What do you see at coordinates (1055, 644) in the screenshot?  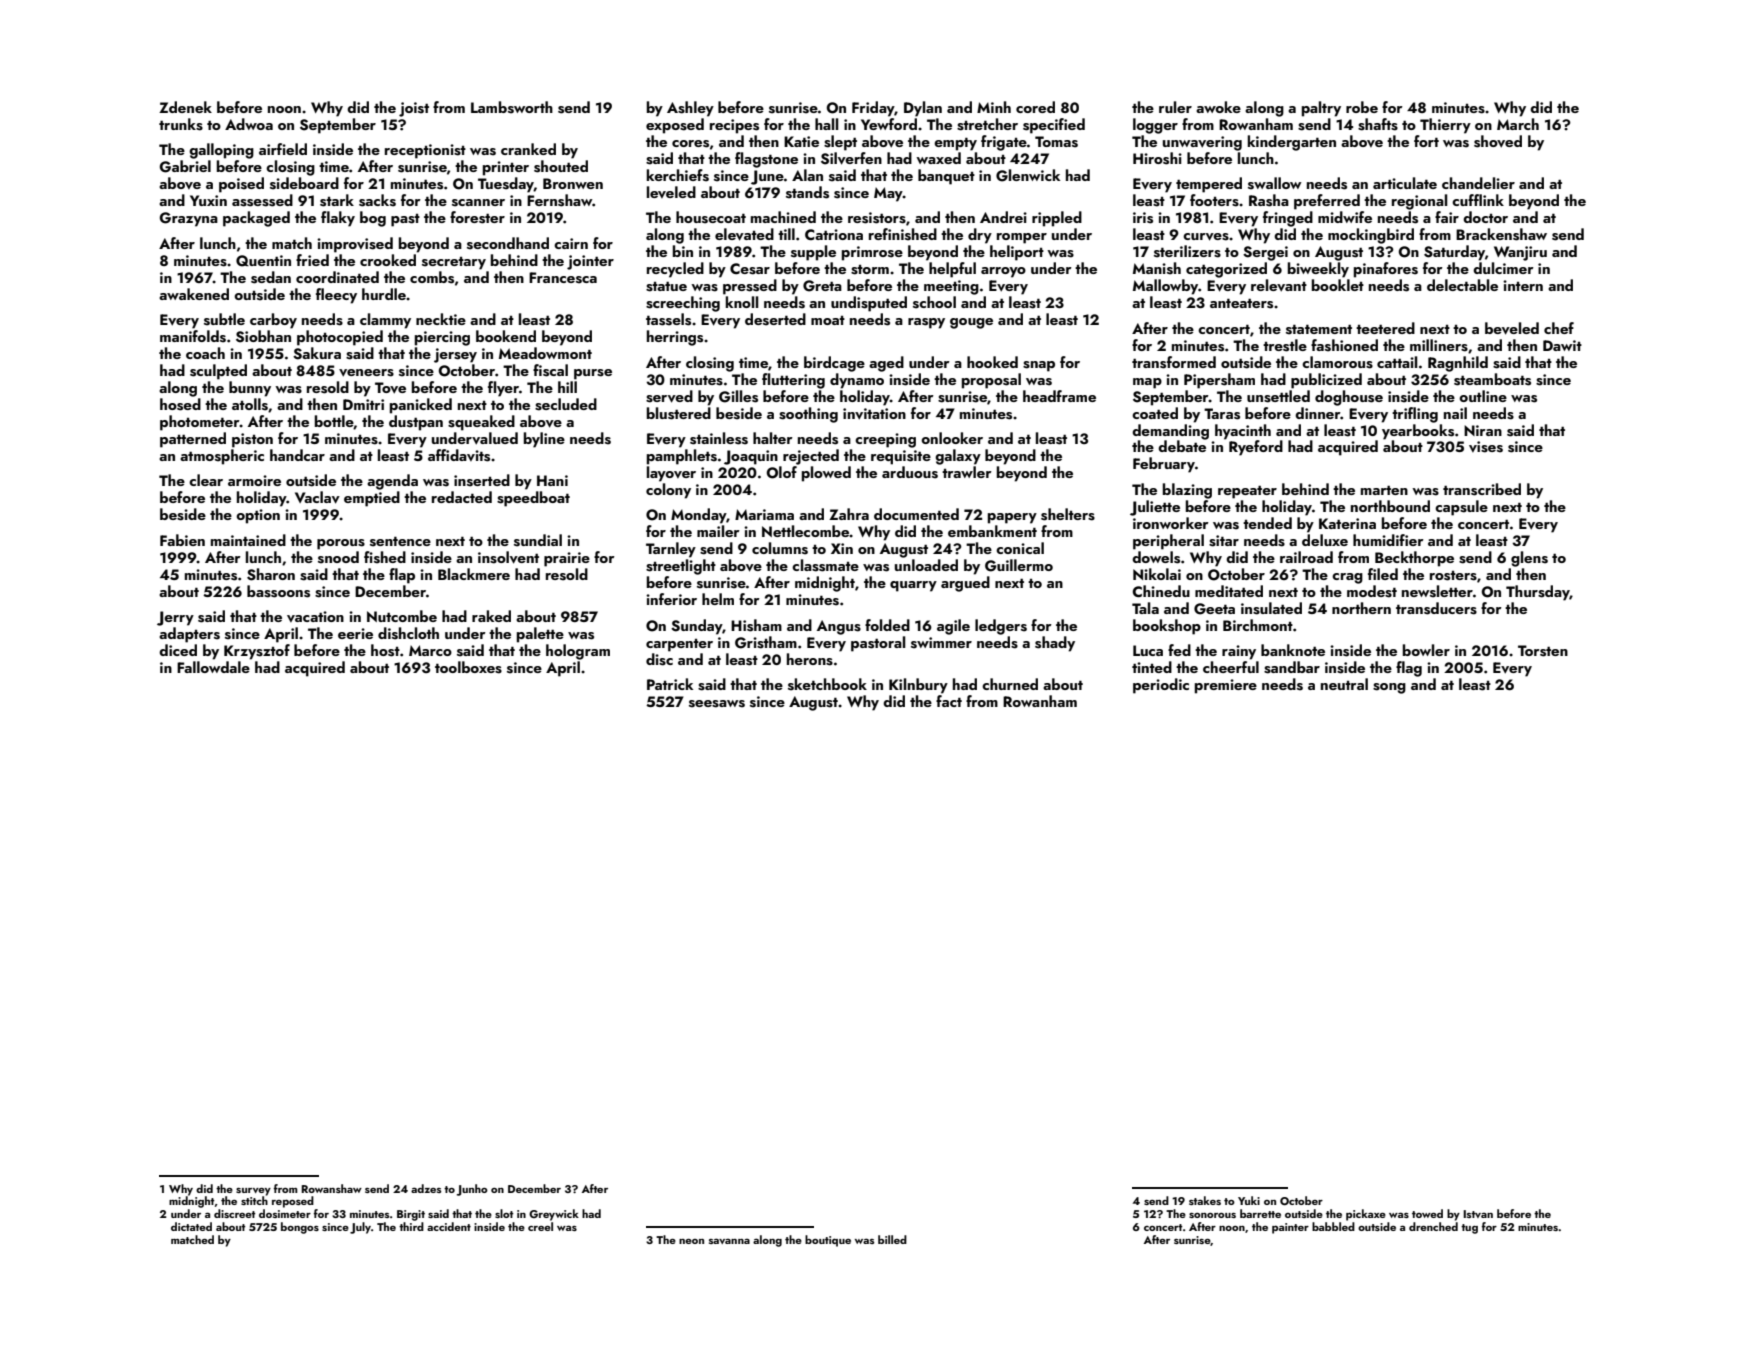 I see `shady` at bounding box center [1055, 644].
